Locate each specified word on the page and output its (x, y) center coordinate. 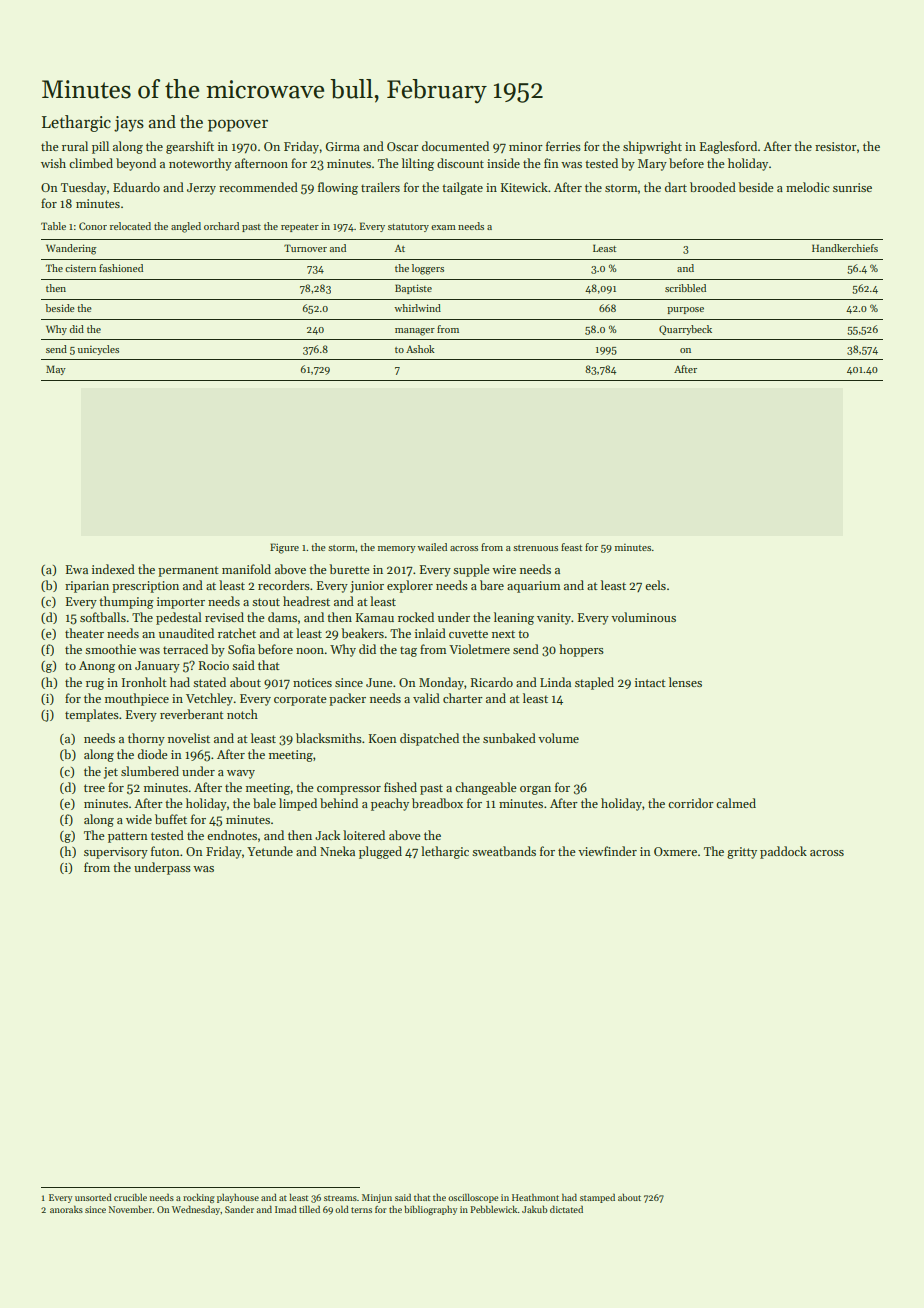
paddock (783, 852)
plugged (380, 852)
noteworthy (200, 164)
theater (84, 633)
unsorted (93, 1197)
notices (312, 682)
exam (443, 227)
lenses (685, 682)
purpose (685, 310)
